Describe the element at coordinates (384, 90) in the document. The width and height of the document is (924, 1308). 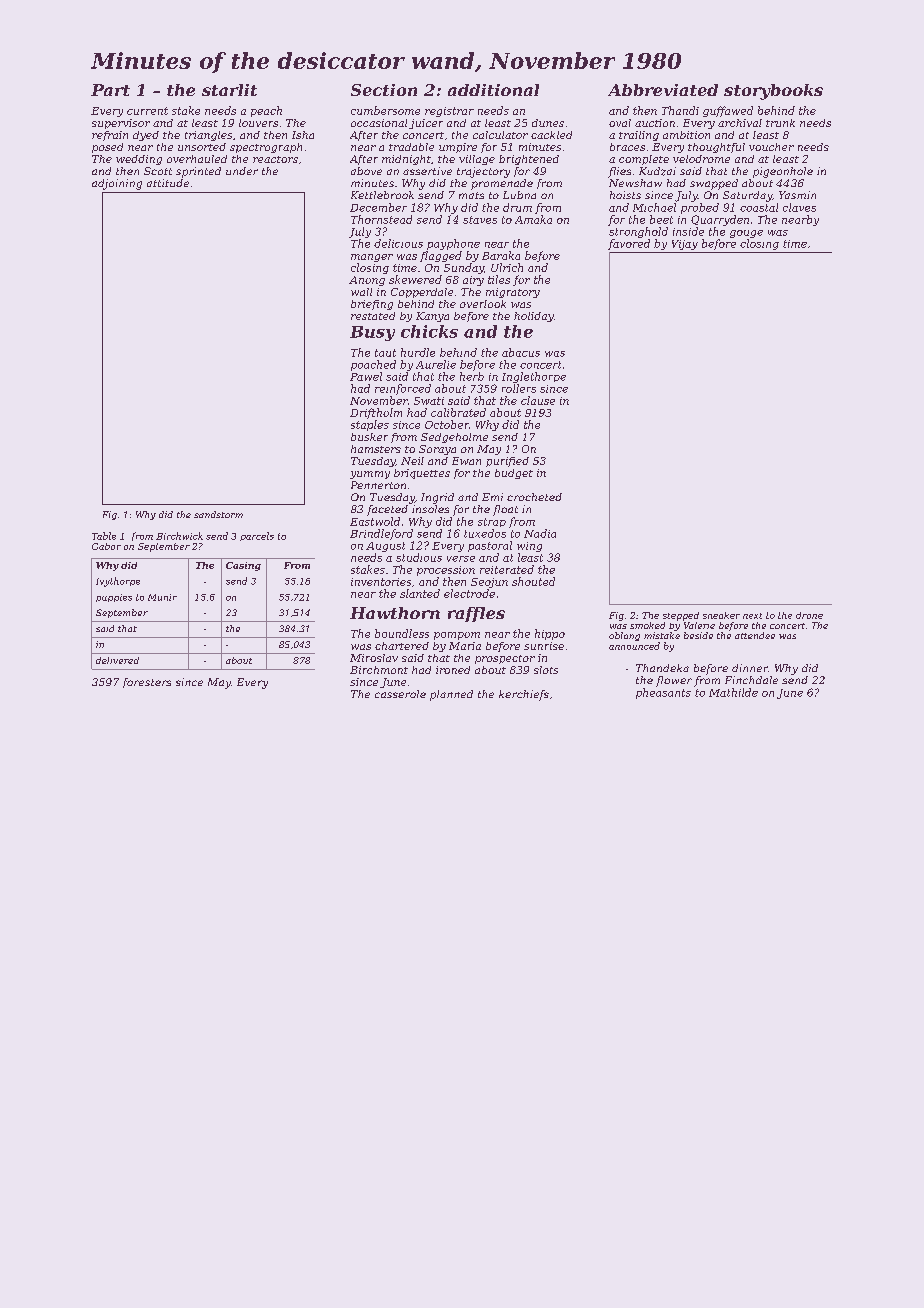
I see `Section` at that location.
